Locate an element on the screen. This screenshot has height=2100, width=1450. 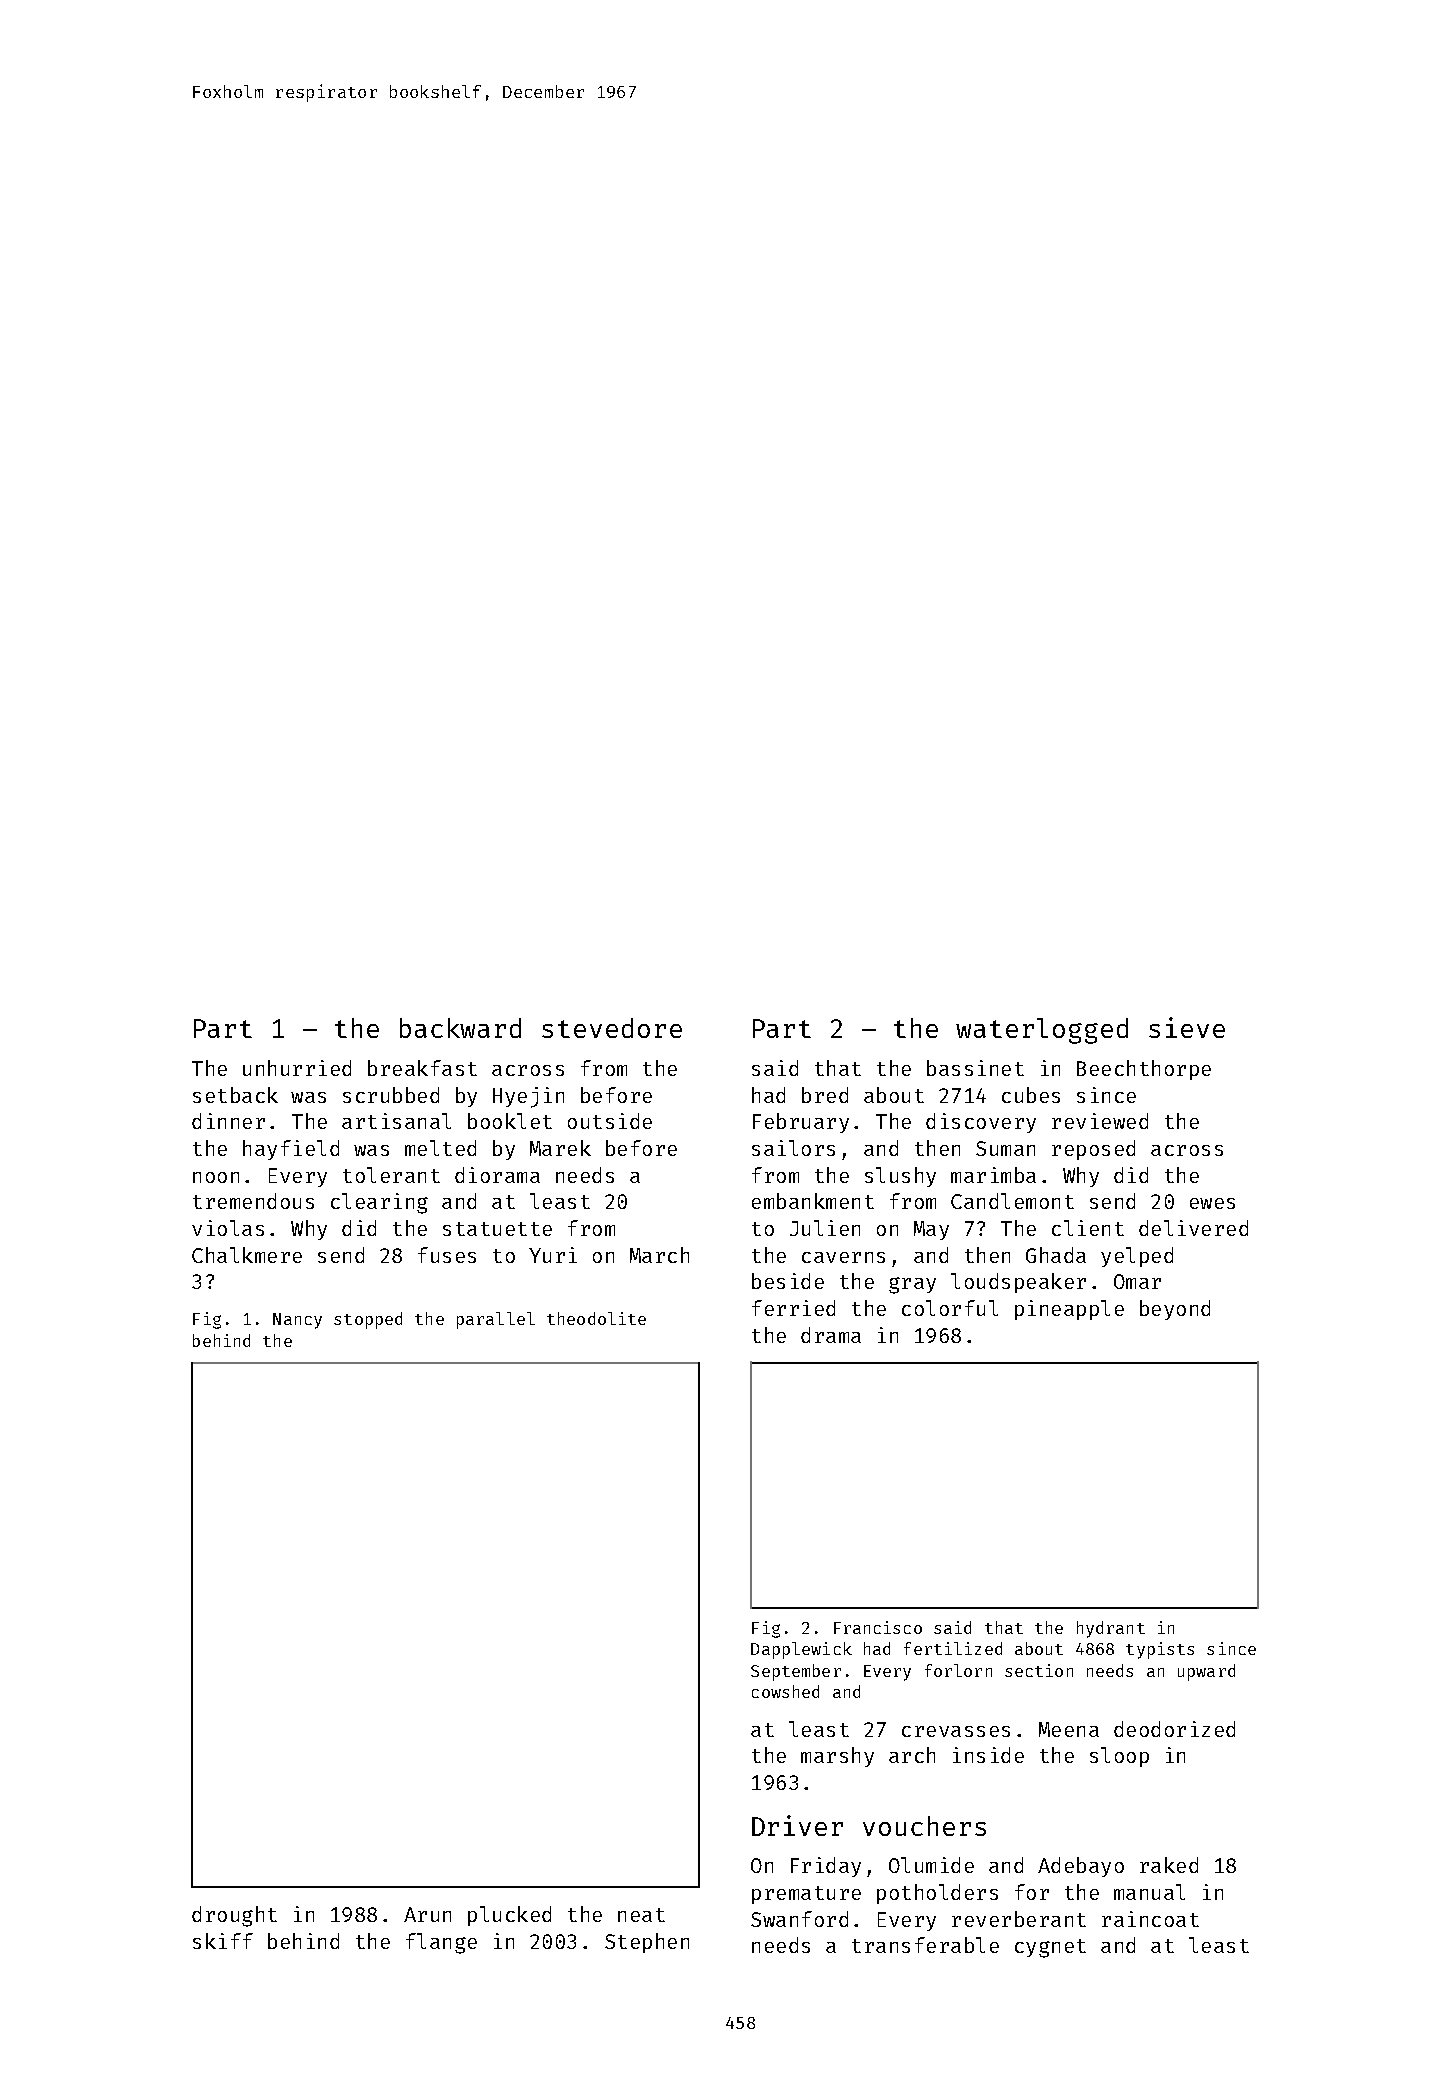
flange is located at coordinates (441, 1943).
